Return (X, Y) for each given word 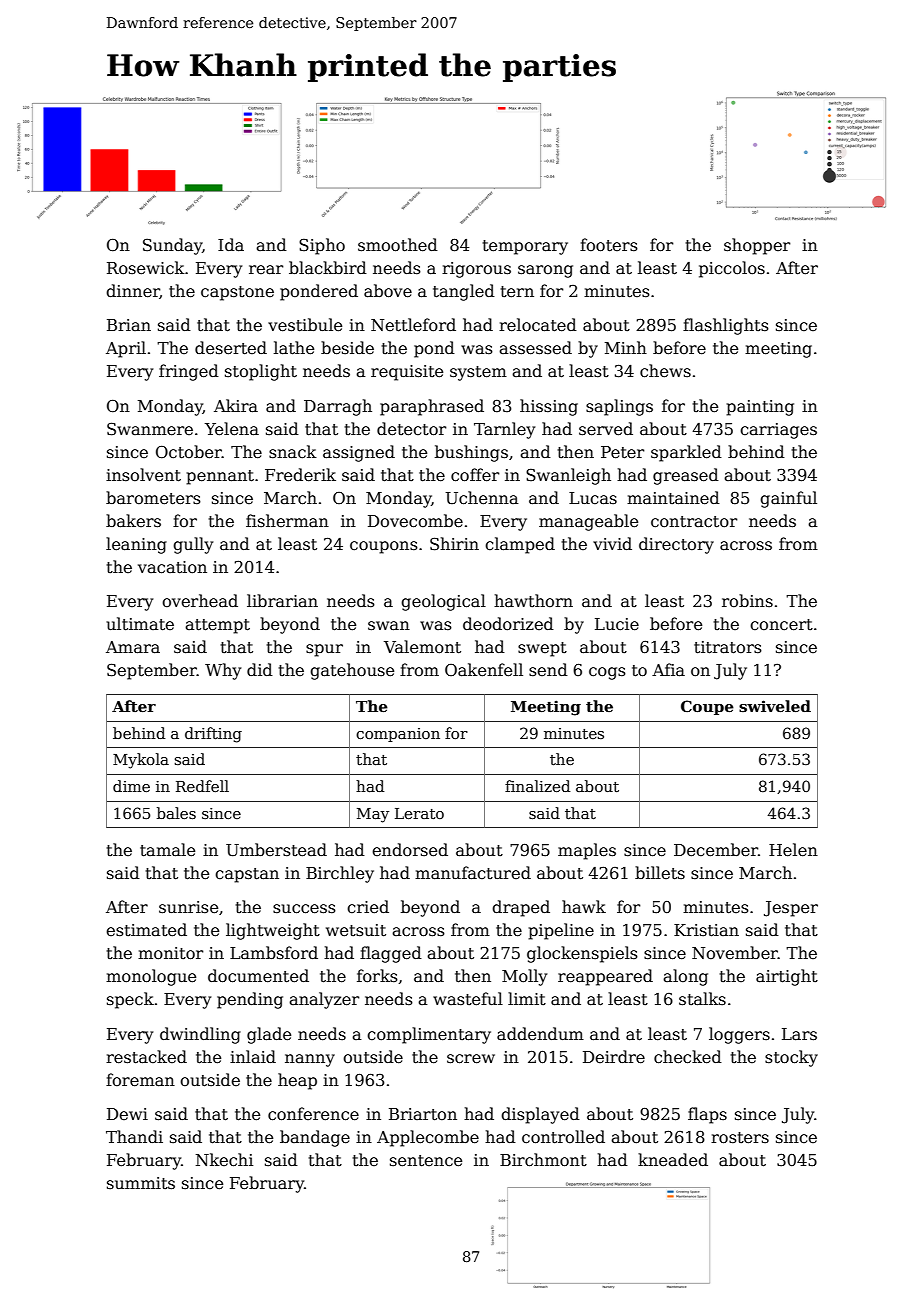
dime (131, 786)
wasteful (468, 999)
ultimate (140, 623)
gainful (788, 499)
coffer (475, 475)
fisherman (287, 521)
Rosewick (146, 268)
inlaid (253, 1056)
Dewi (127, 1114)
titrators (728, 647)
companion (398, 735)
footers (609, 244)
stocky (791, 1058)
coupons (384, 547)
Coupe (707, 707)
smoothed (398, 245)
